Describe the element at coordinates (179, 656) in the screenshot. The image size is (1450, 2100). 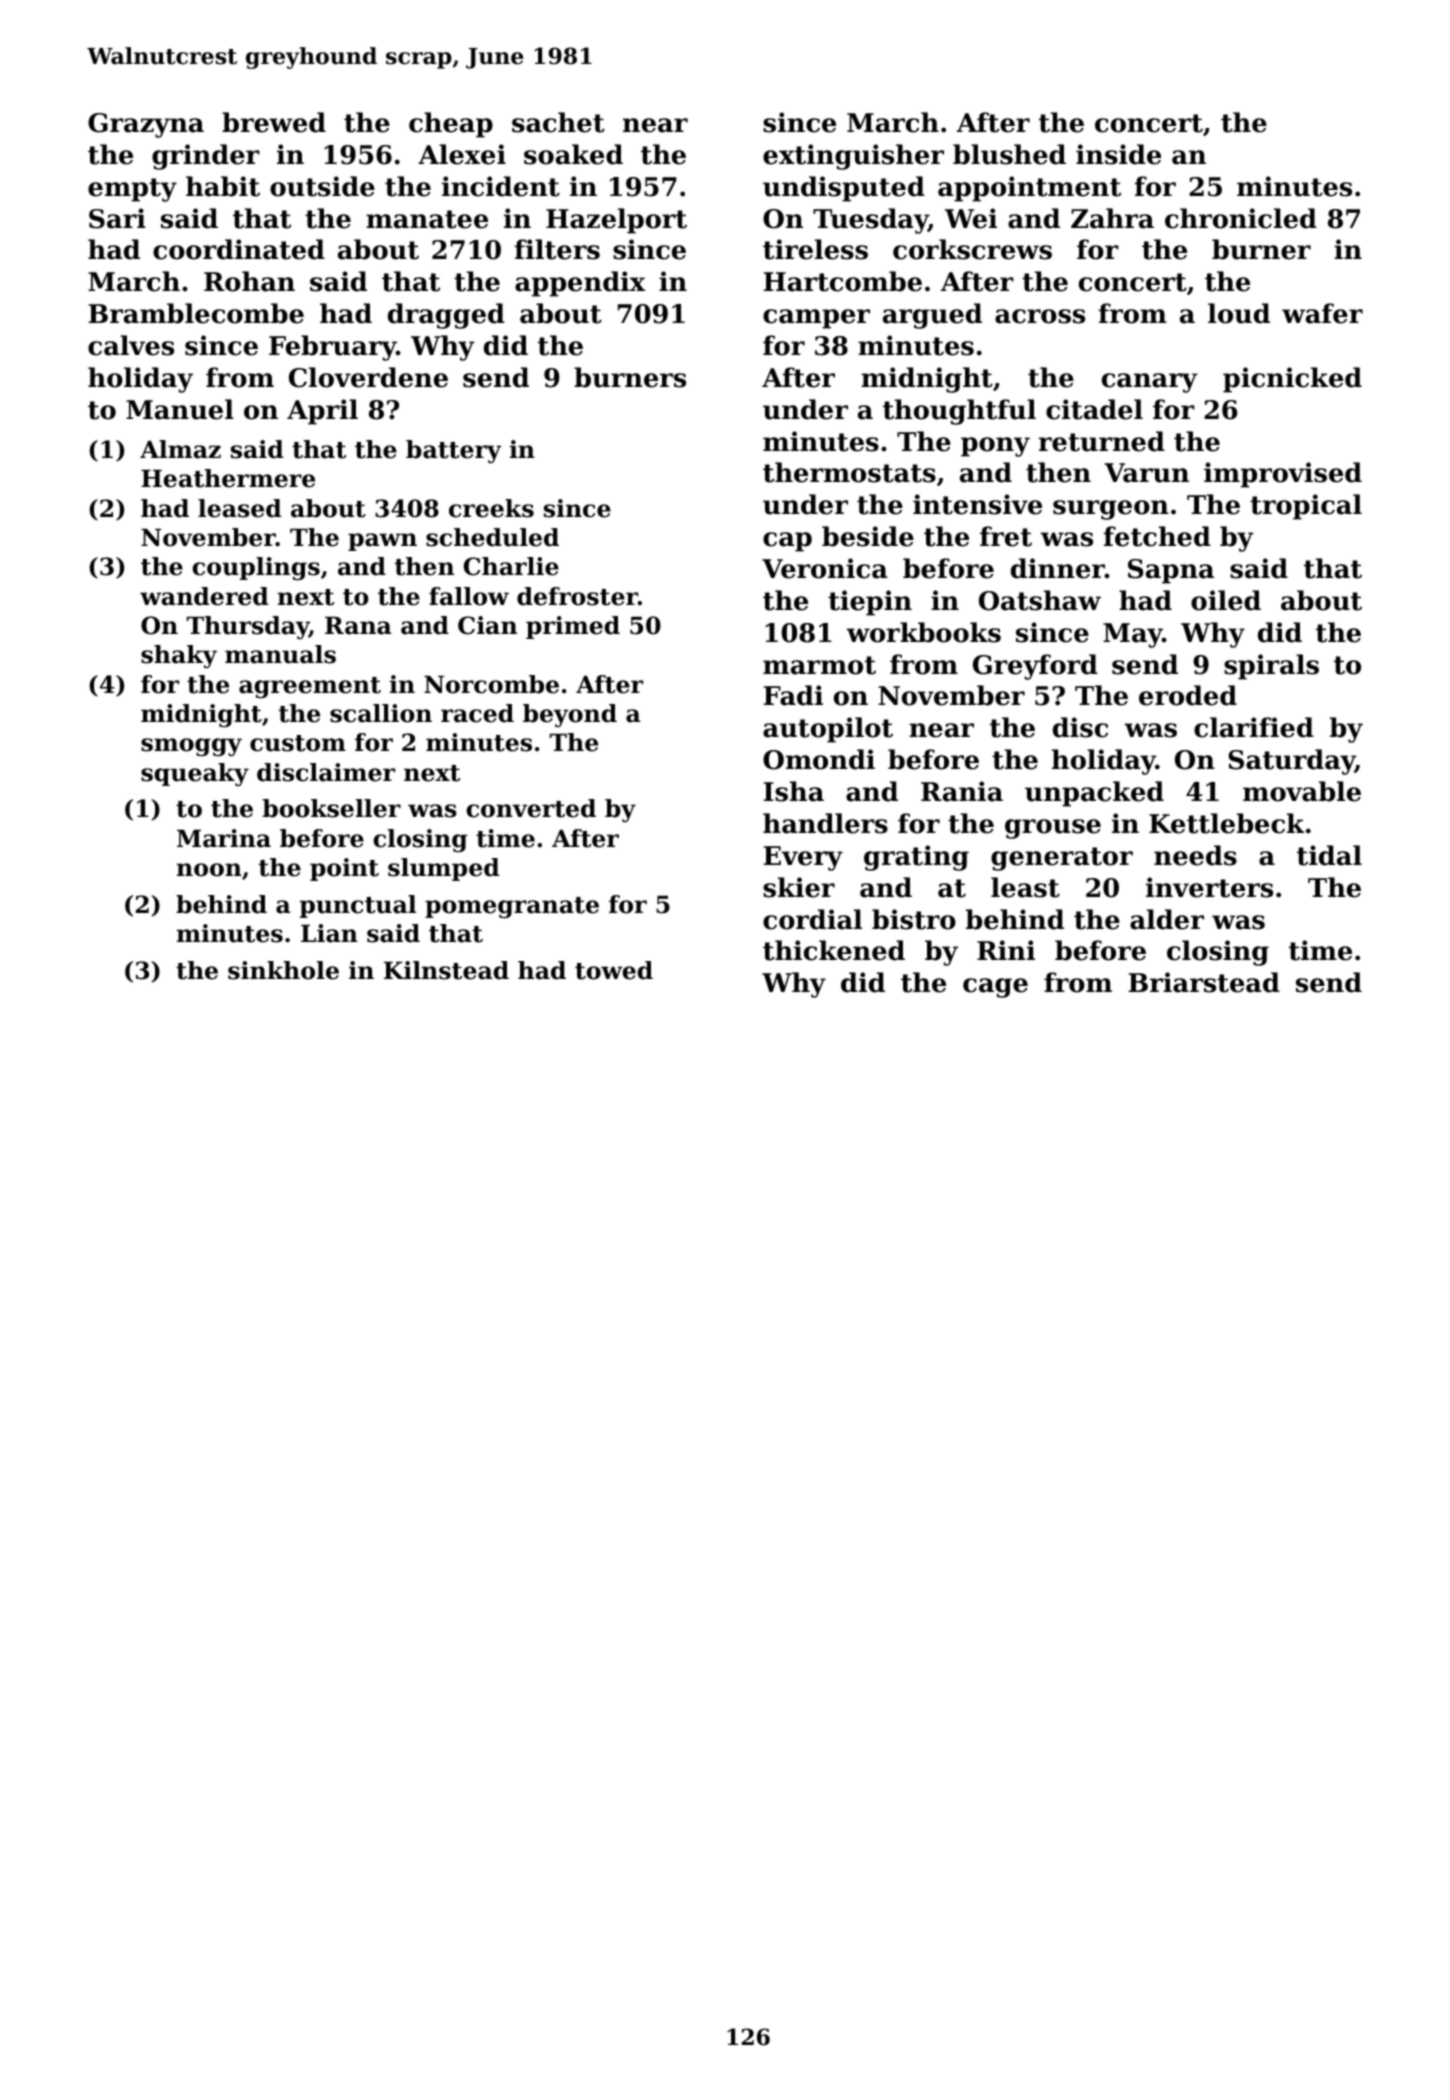
I see `shaky` at that location.
